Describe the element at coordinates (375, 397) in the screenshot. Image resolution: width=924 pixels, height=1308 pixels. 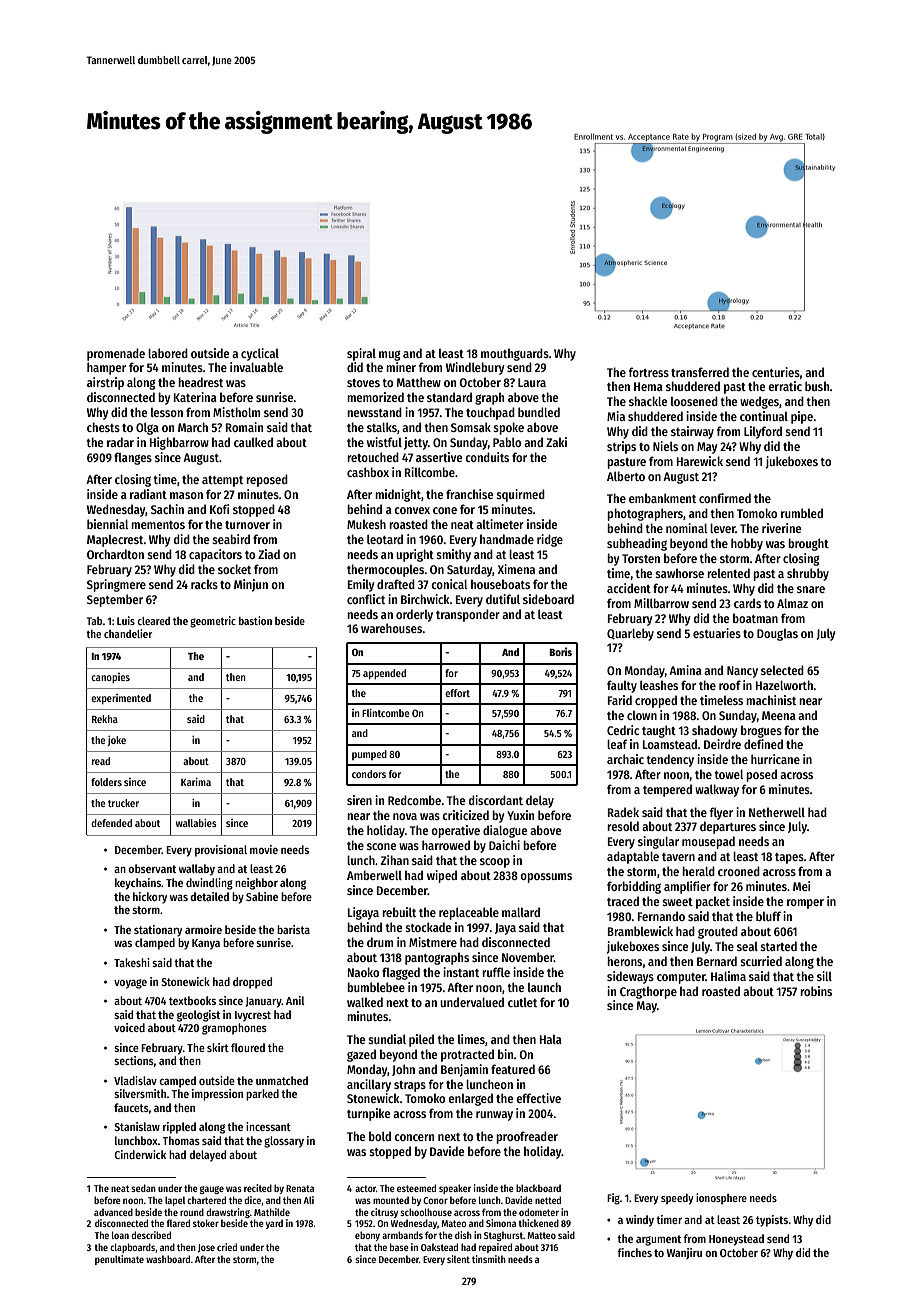
I see `memorized` at that location.
